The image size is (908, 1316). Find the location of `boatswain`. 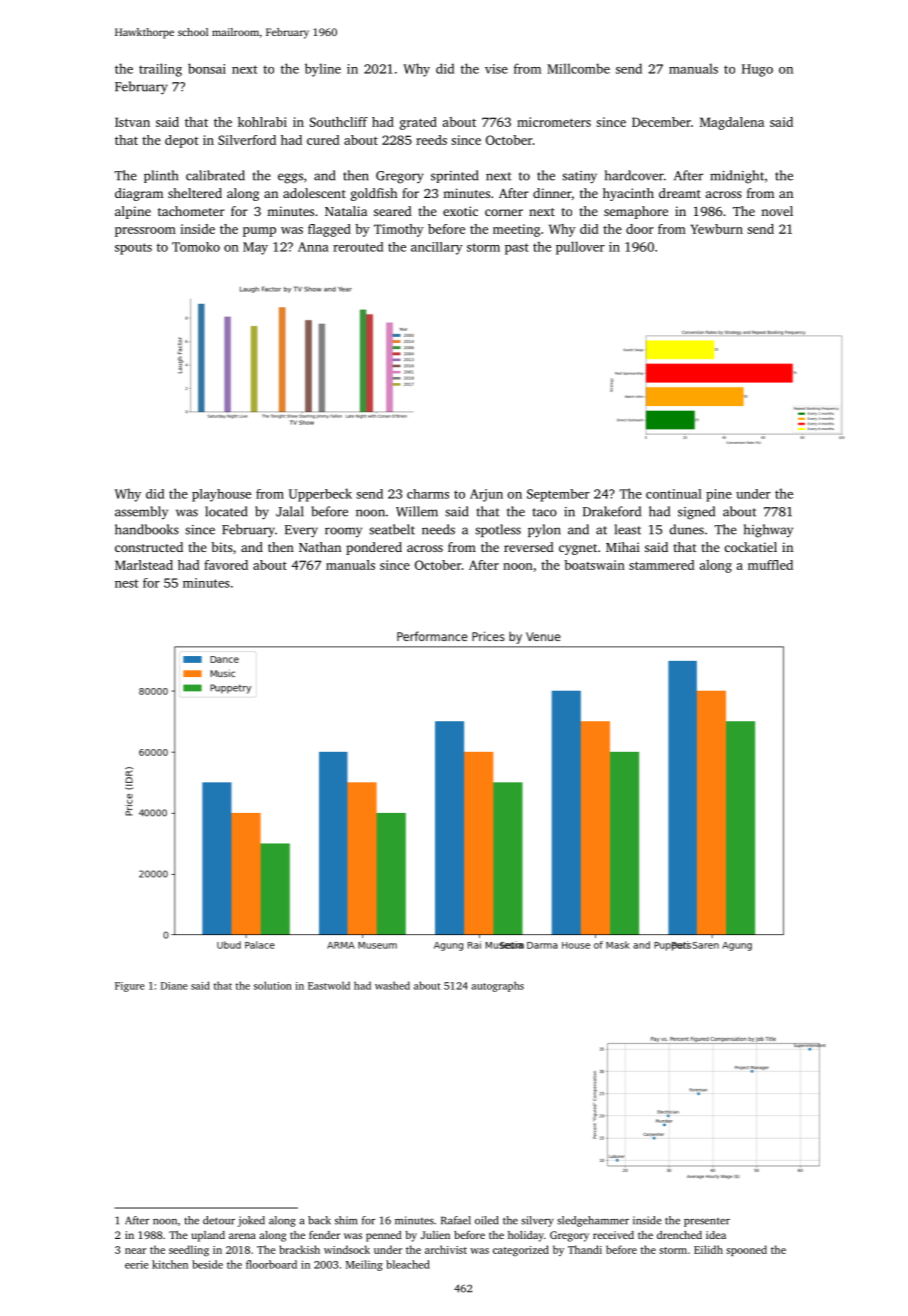

boatswain is located at coordinates (594, 565).
